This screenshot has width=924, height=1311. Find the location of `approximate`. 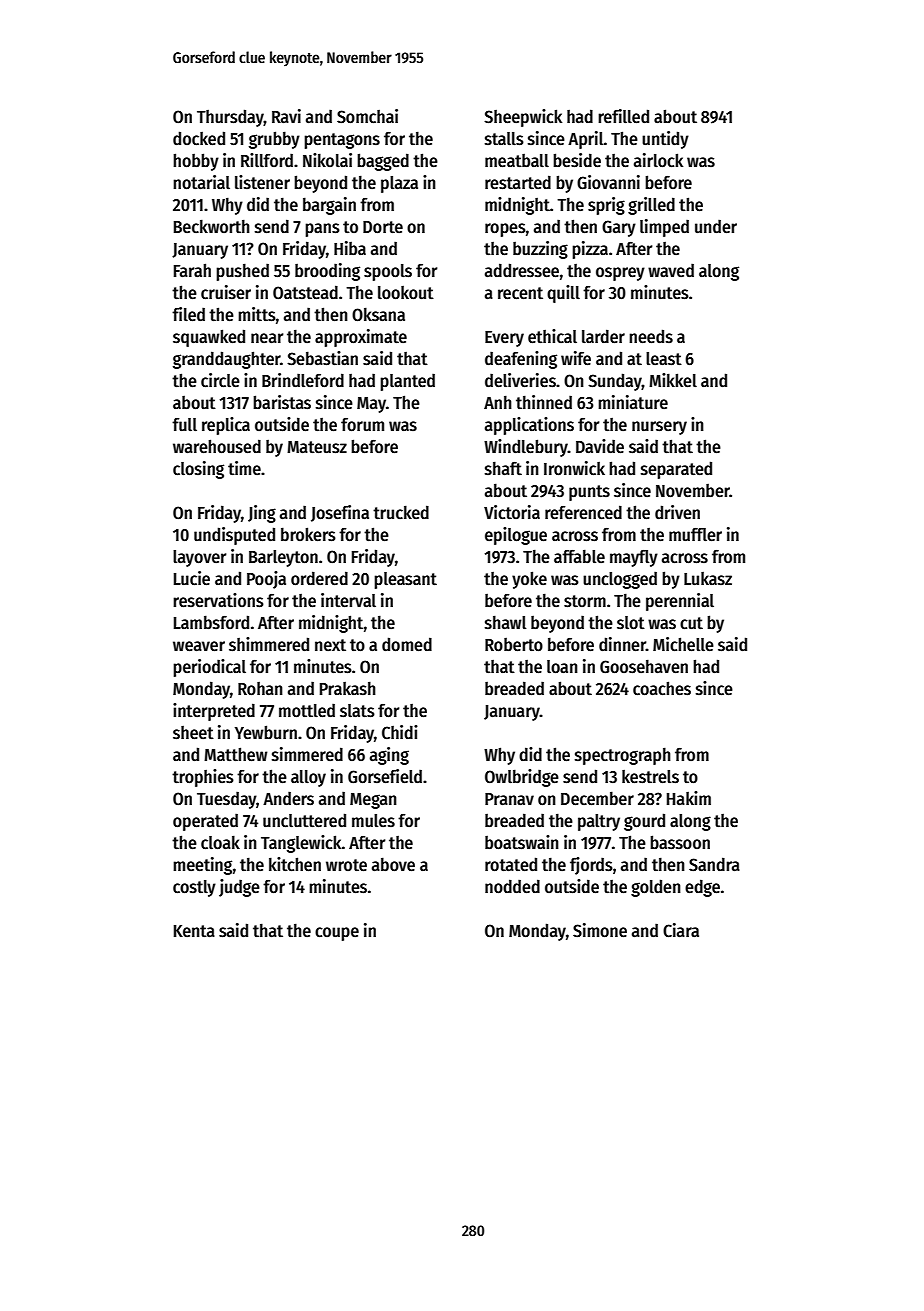

approximate is located at coordinates (361, 338).
